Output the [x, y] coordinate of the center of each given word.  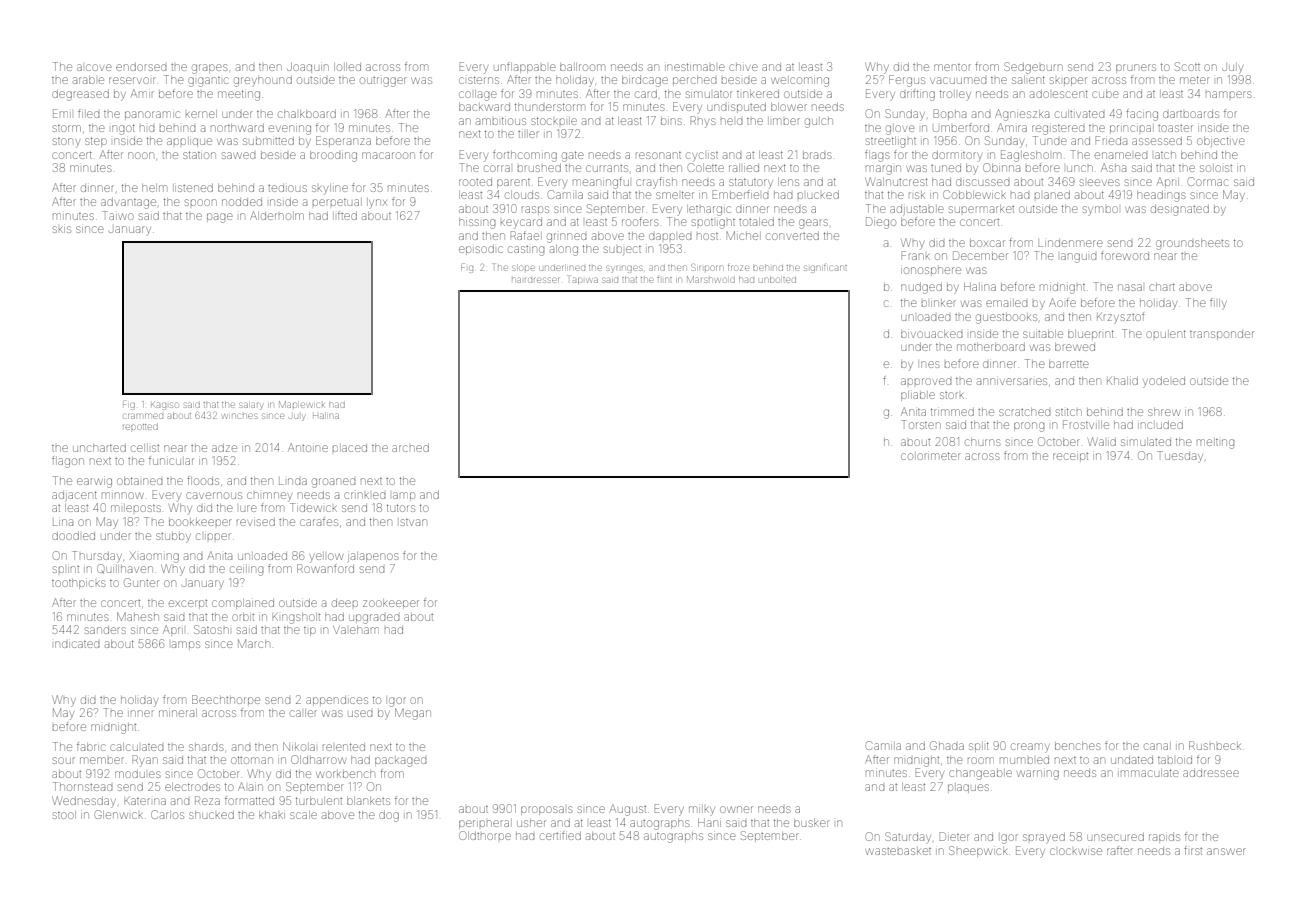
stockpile [554, 121]
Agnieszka [1022, 115]
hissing [477, 223]
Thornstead [82, 786]
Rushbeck [1214, 745]
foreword [1125, 255]
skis [62, 229]
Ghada [947, 745]
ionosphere [931, 270]
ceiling [246, 571]
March [253, 643]
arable [88, 80]
